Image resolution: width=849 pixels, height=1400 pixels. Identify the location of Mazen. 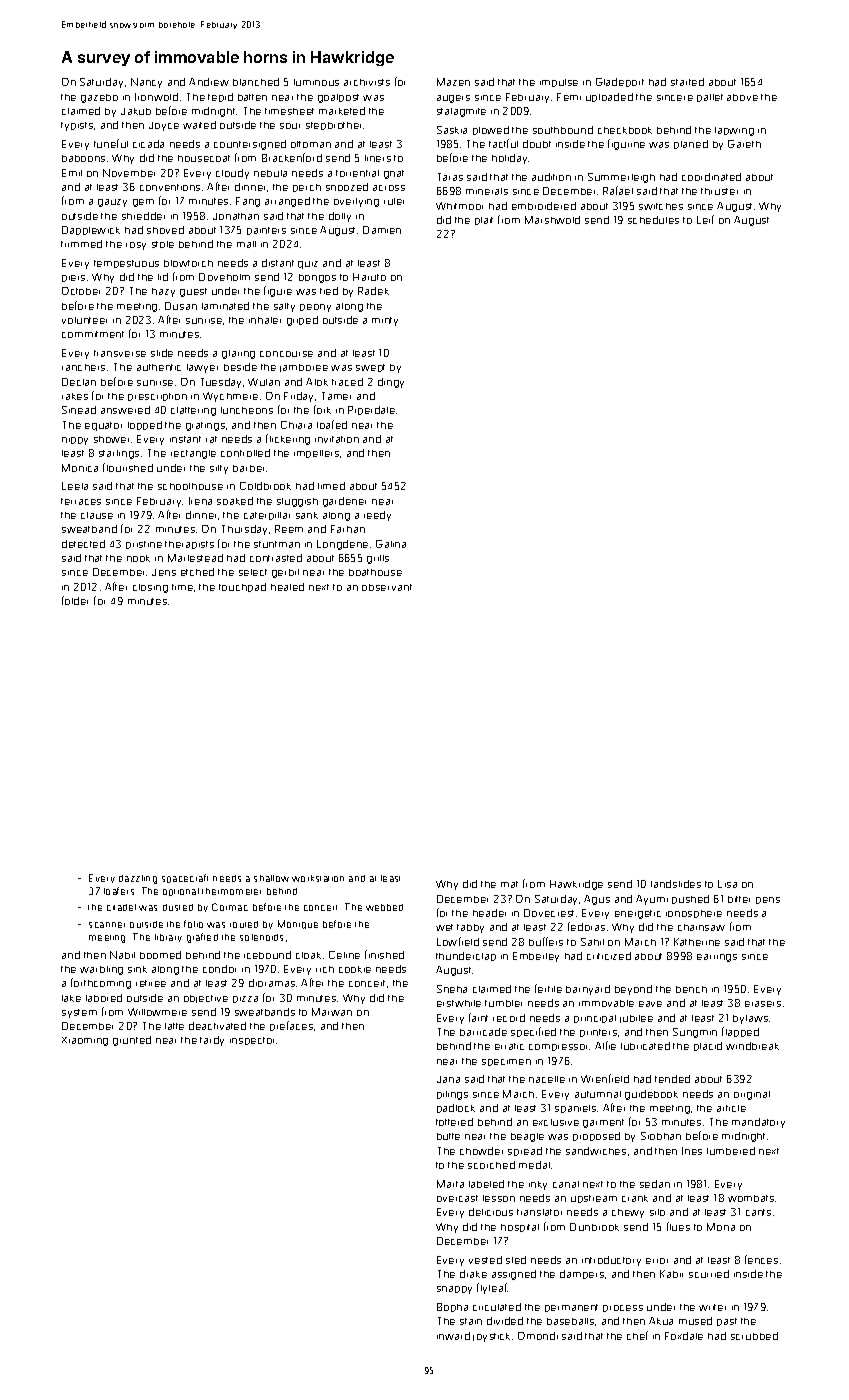
(453, 82).
